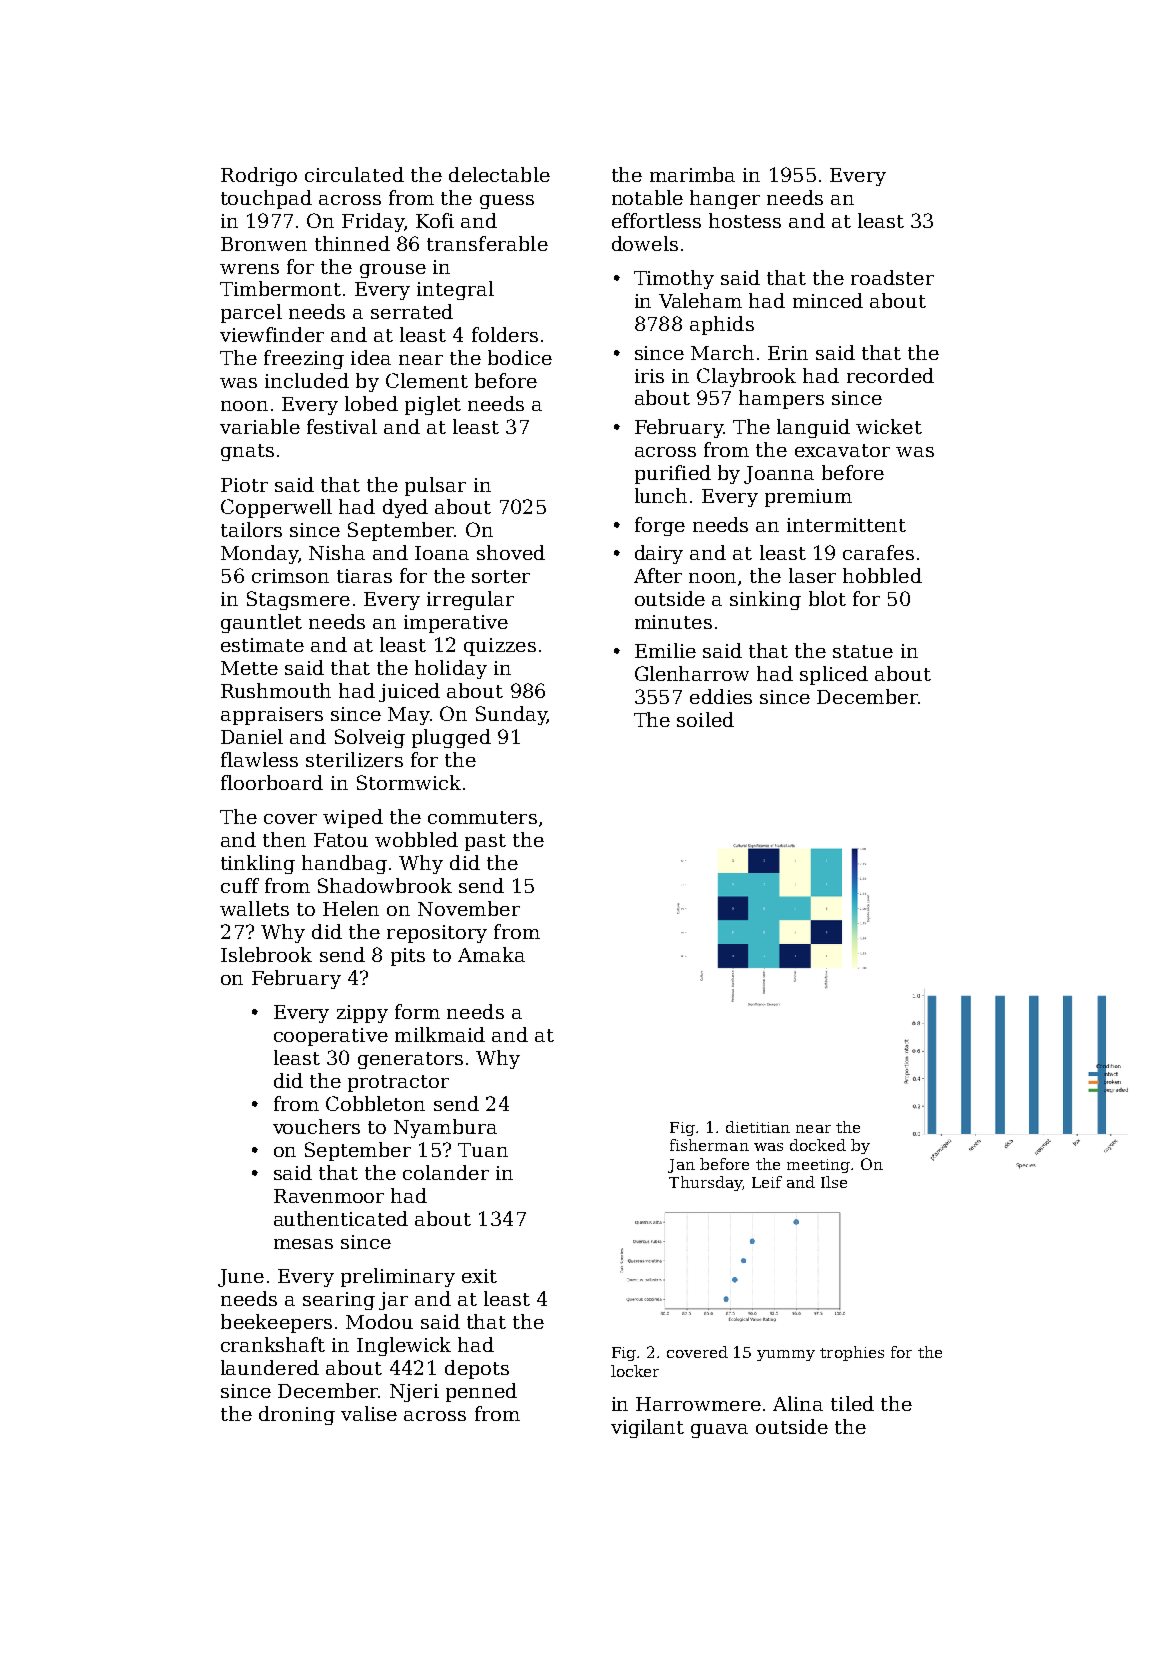 The width and height of the image is (1165, 1654). What do you see at coordinates (892, 277) in the image?
I see `roadster` at bounding box center [892, 277].
